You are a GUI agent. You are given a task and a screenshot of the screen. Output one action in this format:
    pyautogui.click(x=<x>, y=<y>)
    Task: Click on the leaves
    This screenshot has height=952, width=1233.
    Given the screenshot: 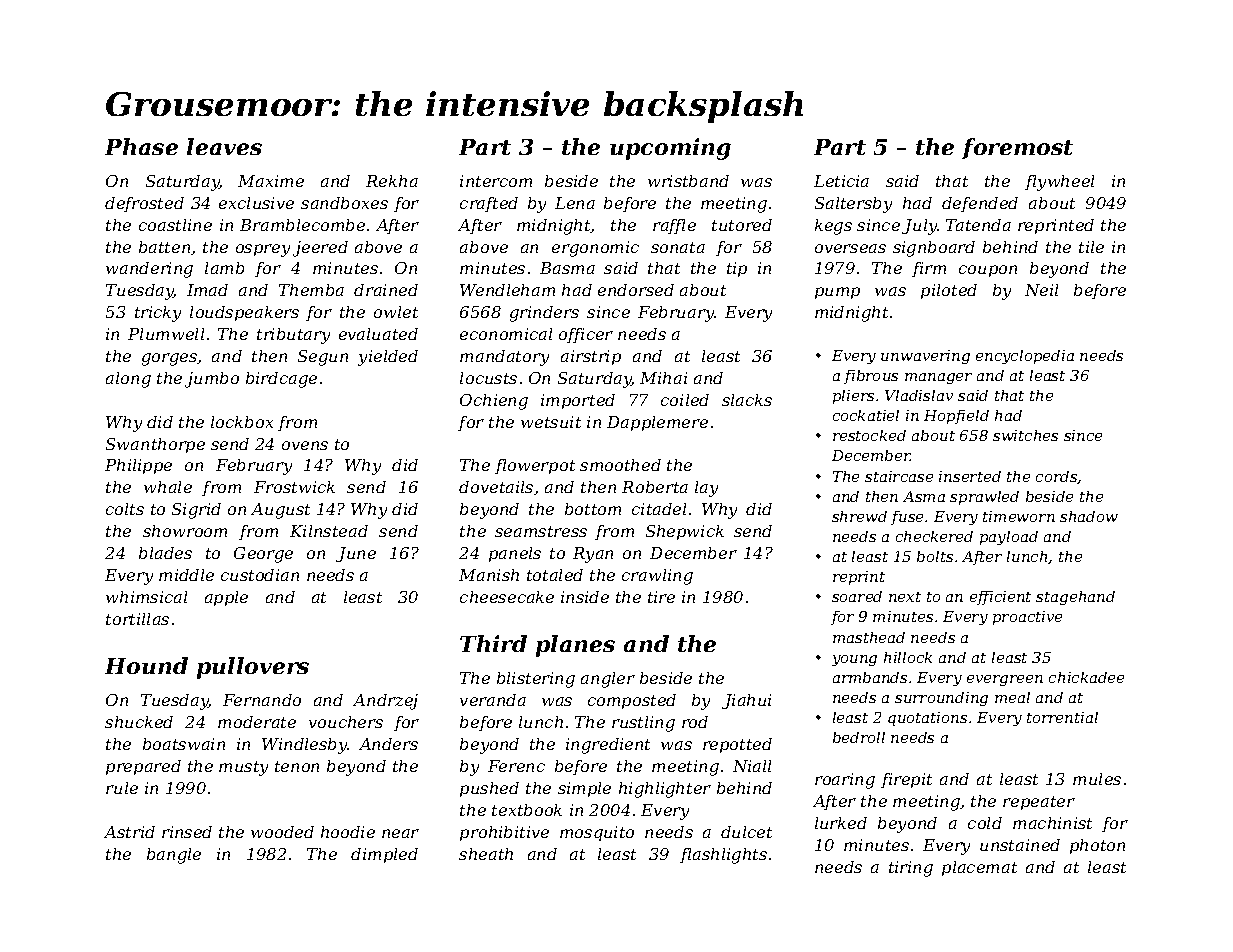 What is the action you would take?
    pyautogui.click(x=224, y=146)
